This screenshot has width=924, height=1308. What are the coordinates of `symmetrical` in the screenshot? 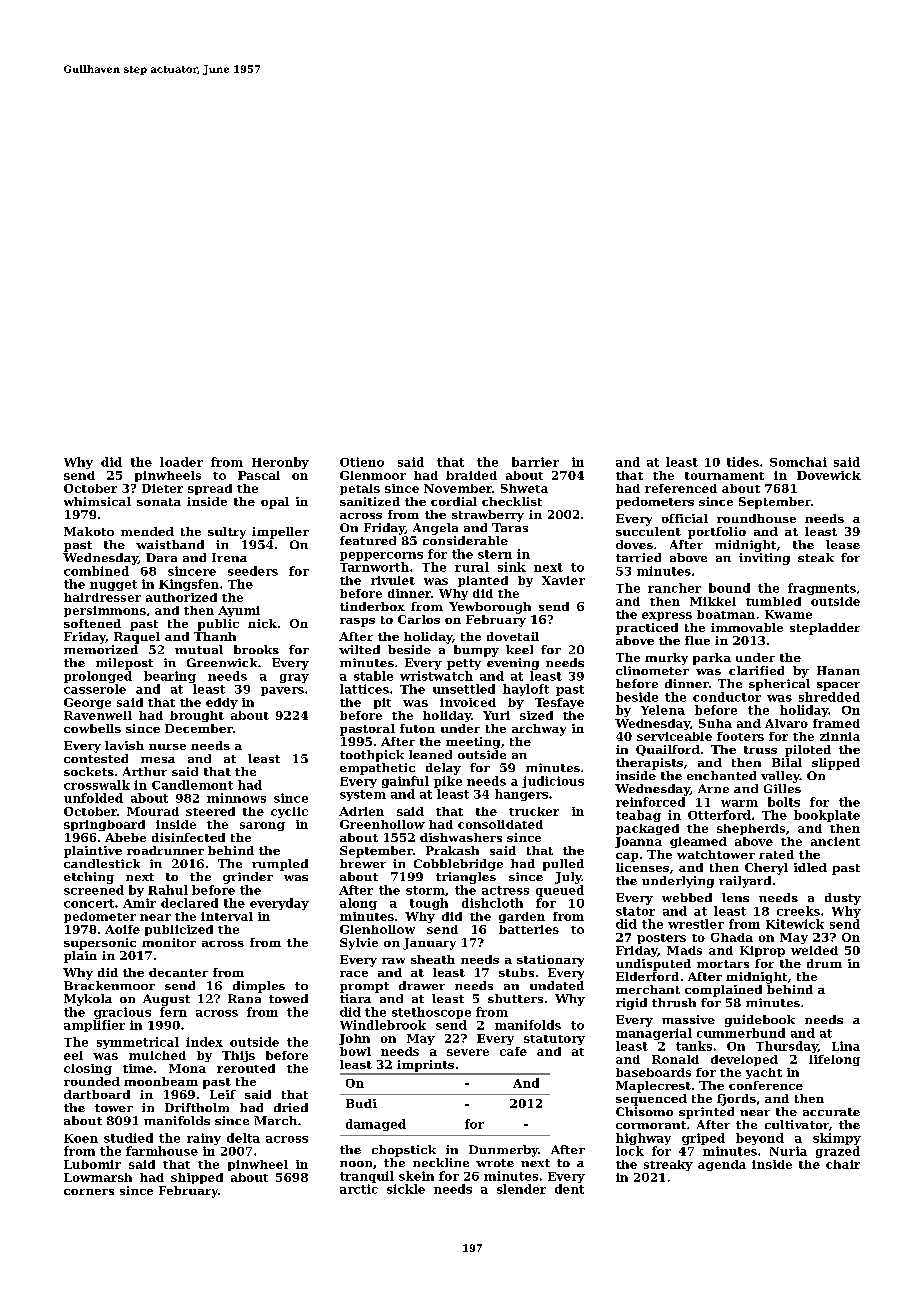 It's located at (138, 1043).
